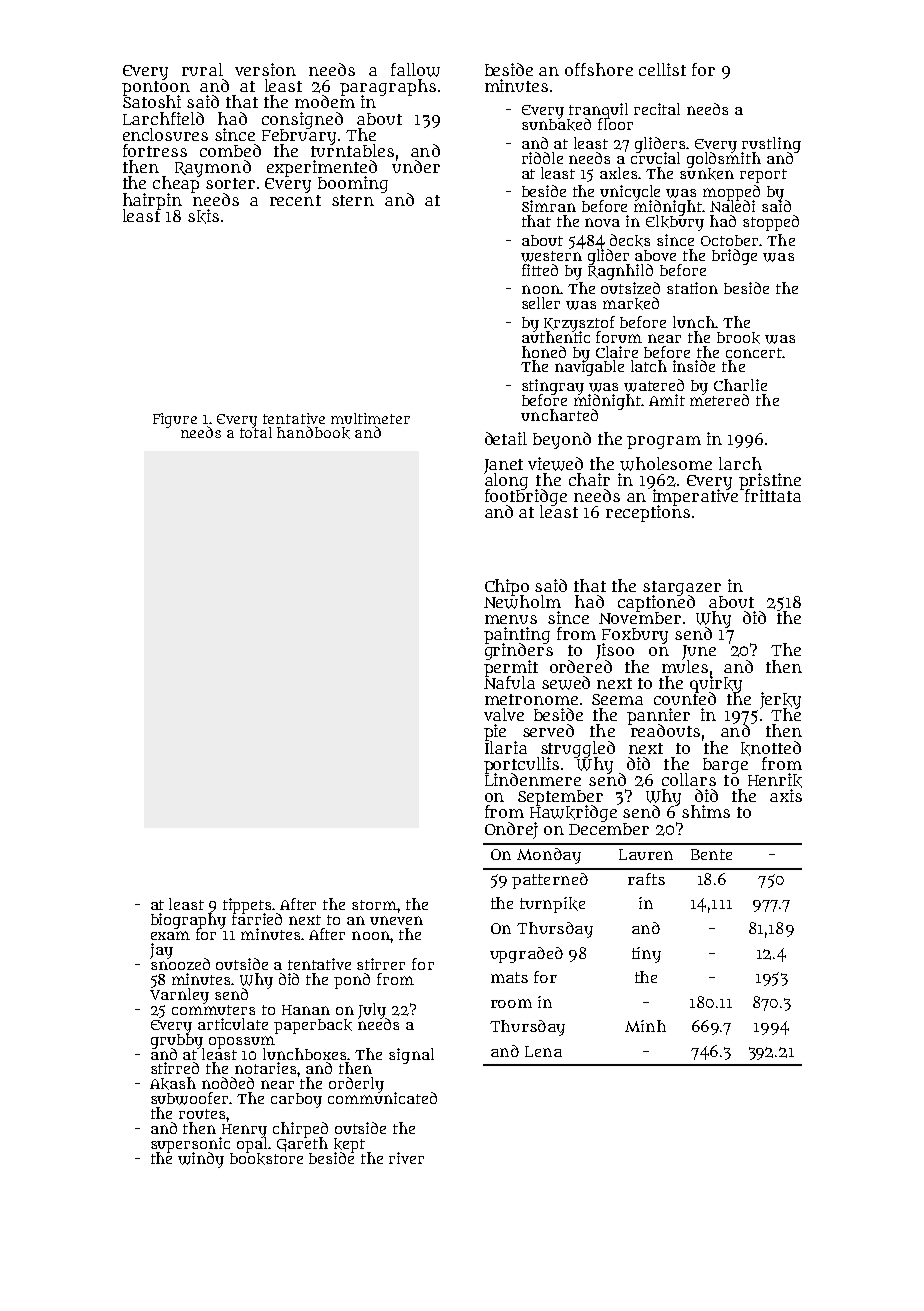 The image size is (924, 1311). What do you see at coordinates (645, 1026) in the image?
I see `Minh` at bounding box center [645, 1026].
